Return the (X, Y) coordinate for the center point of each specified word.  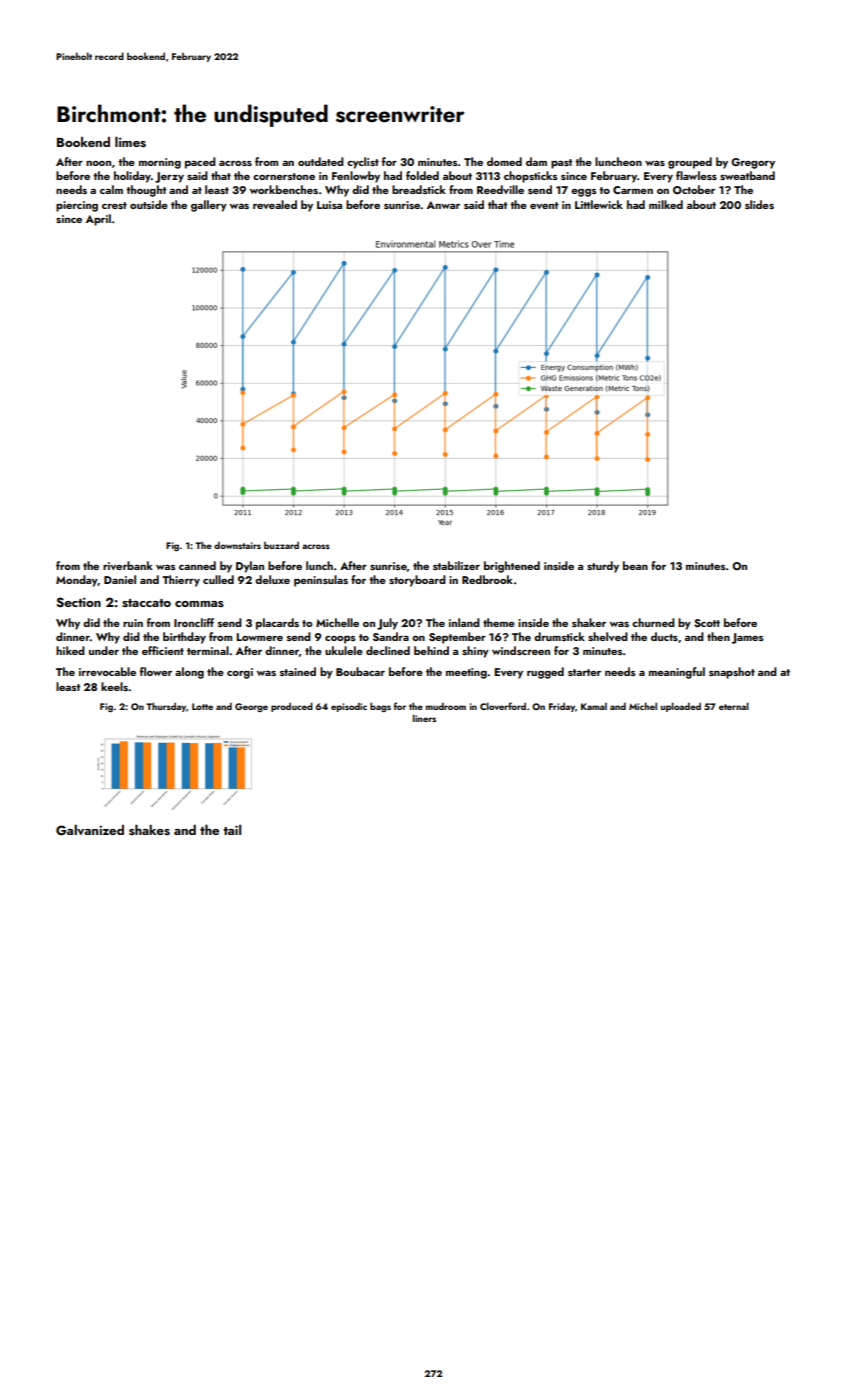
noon (98, 163)
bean (635, 565)
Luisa (329, 205)
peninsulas (321, 581)
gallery (209, 206)
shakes (149, 830)
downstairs (237, 545)
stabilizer (456, 565)
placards (277, 624)
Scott (707, 623)
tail (232, 830)
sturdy (603, 567)
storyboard (417, 581)
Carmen (633, 190)
